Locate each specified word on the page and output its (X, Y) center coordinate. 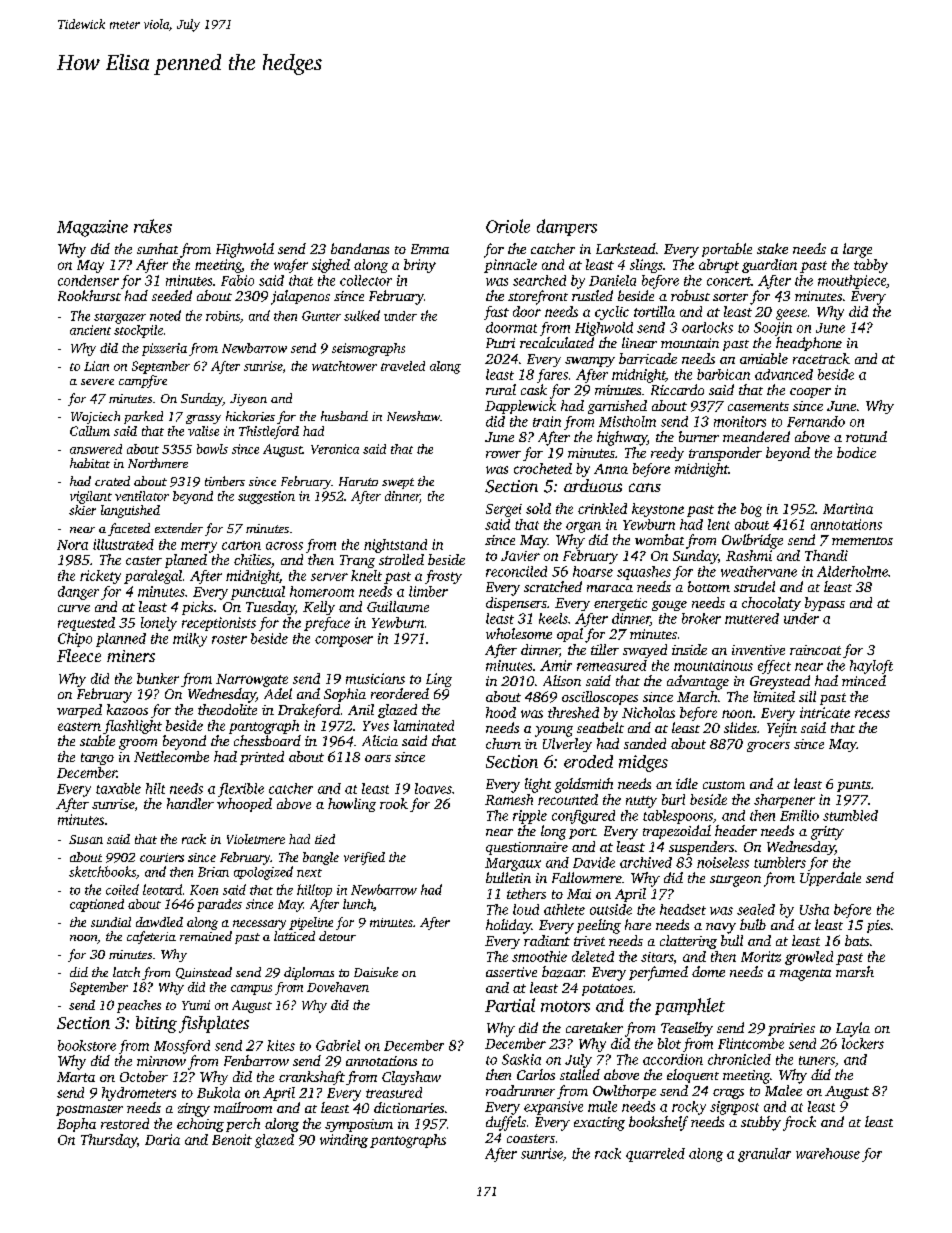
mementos (862, 541)
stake (772, 248)
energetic (620, 604)
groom (138, 744)
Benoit (232, 1139)
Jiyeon (248, 400)
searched (539, 280)
